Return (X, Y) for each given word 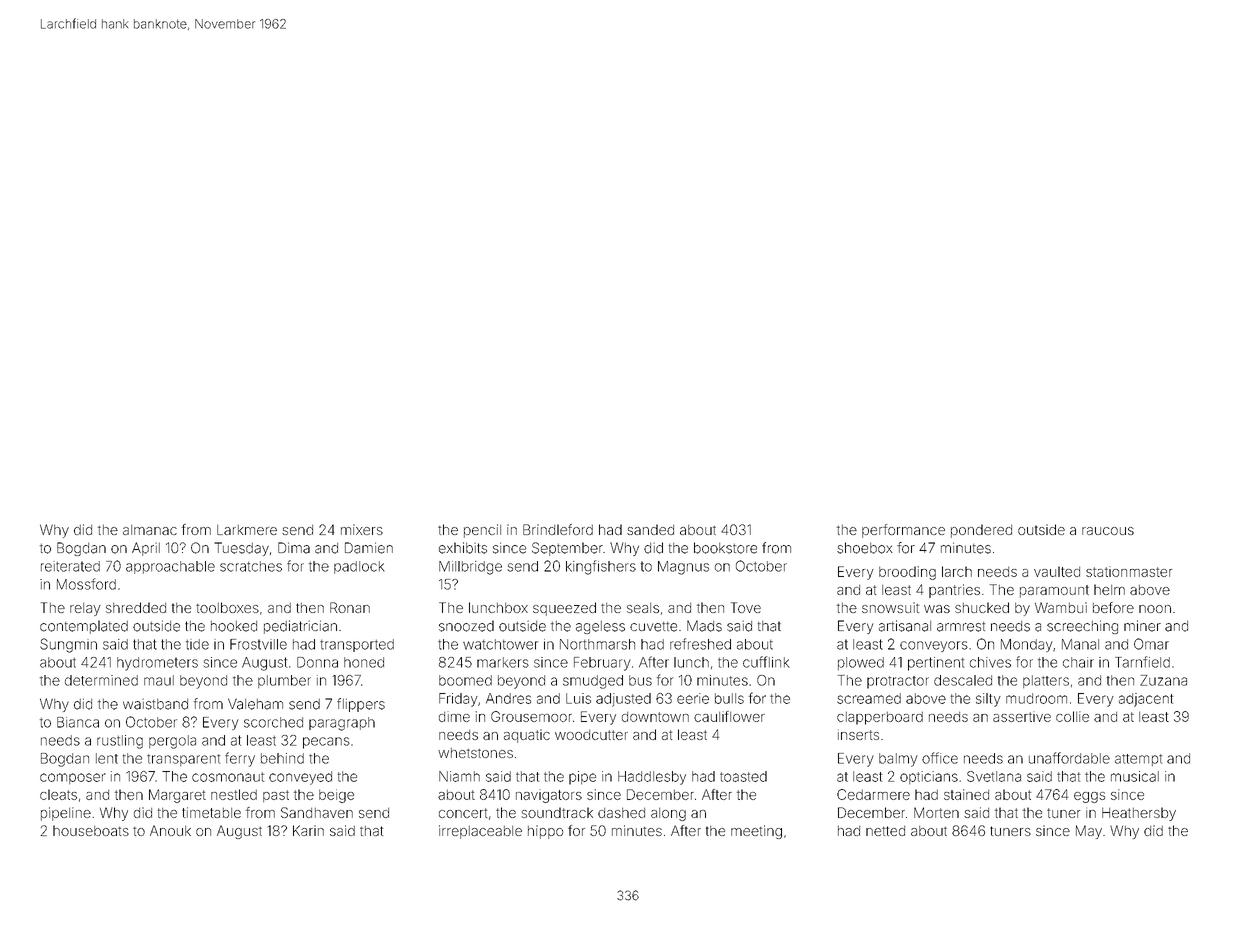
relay (85, 609)
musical (1135, 776)
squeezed (564, 609)
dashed (621, 813)
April (146, 549)
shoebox (865, 548)
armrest (961, 627)
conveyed (300, 778)
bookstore (725, 548)
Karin (308, 830)
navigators (549, 796)
